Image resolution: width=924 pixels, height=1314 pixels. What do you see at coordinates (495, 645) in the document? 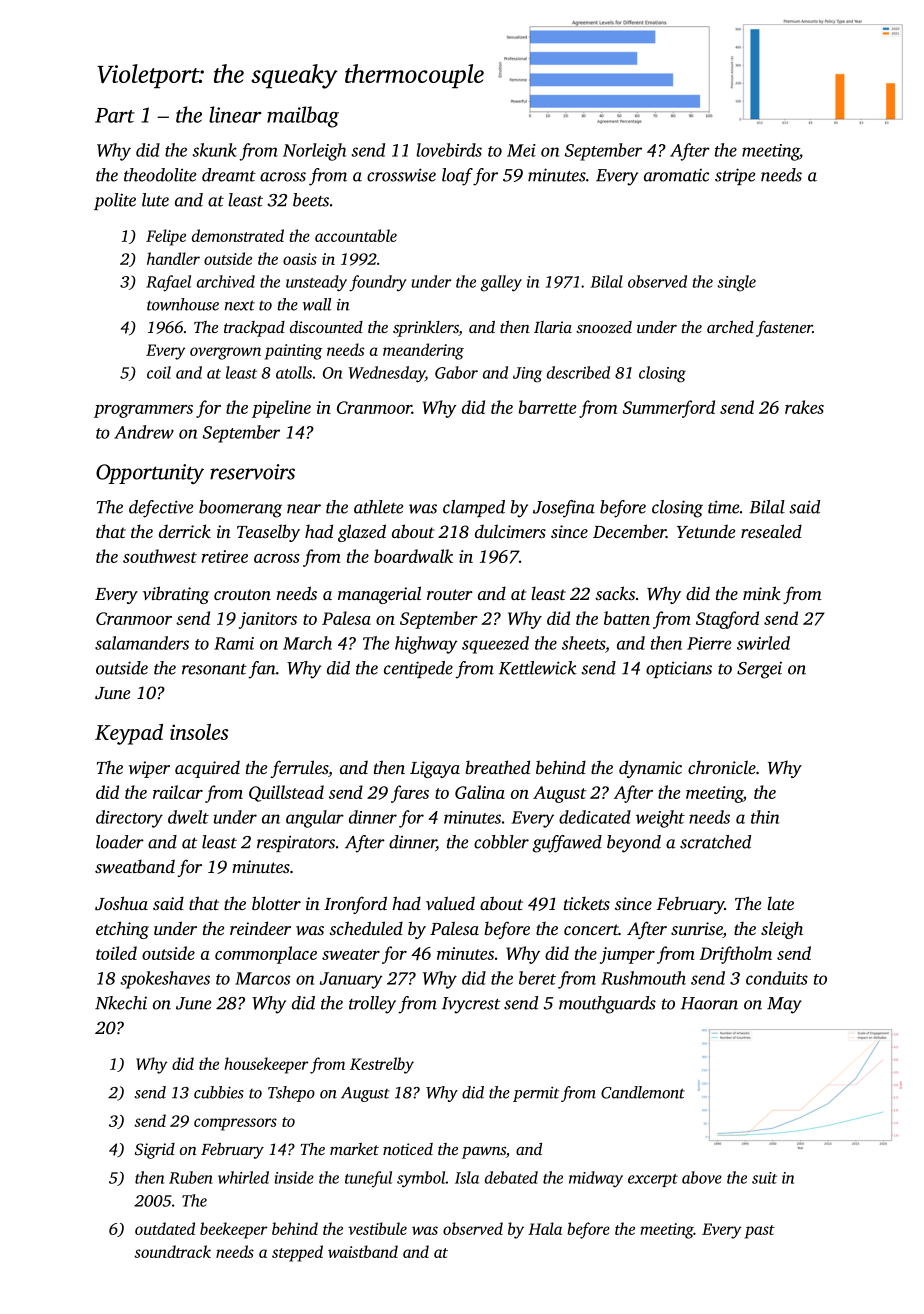
I see `squeezed` at bounding box center [495, 645].
